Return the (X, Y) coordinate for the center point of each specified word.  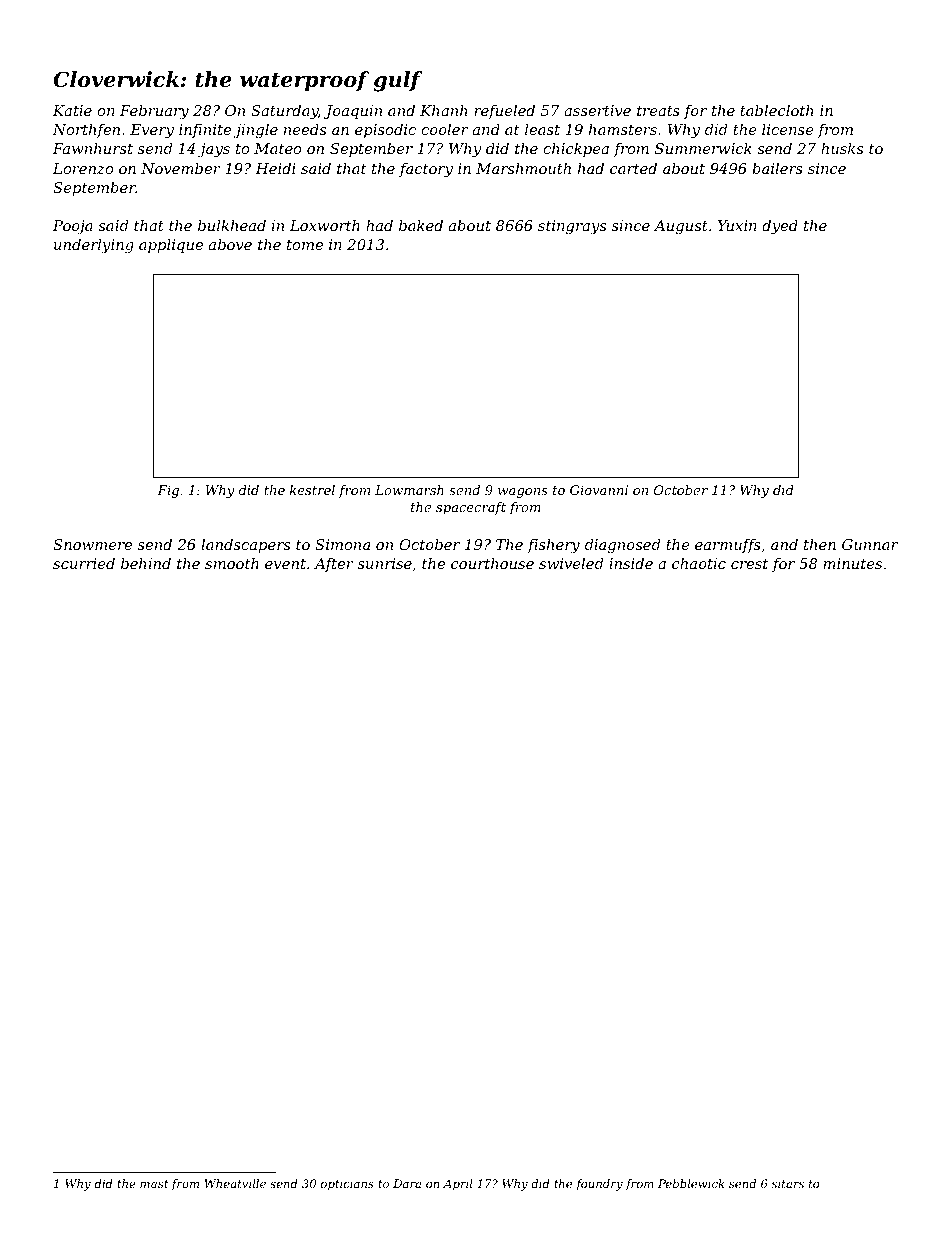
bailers (777, 168)
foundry (599, 1185)
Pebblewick (691, 1183)
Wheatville (235, 1183)
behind (146, 563)
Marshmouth (523, 168)
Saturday (284, 112)
